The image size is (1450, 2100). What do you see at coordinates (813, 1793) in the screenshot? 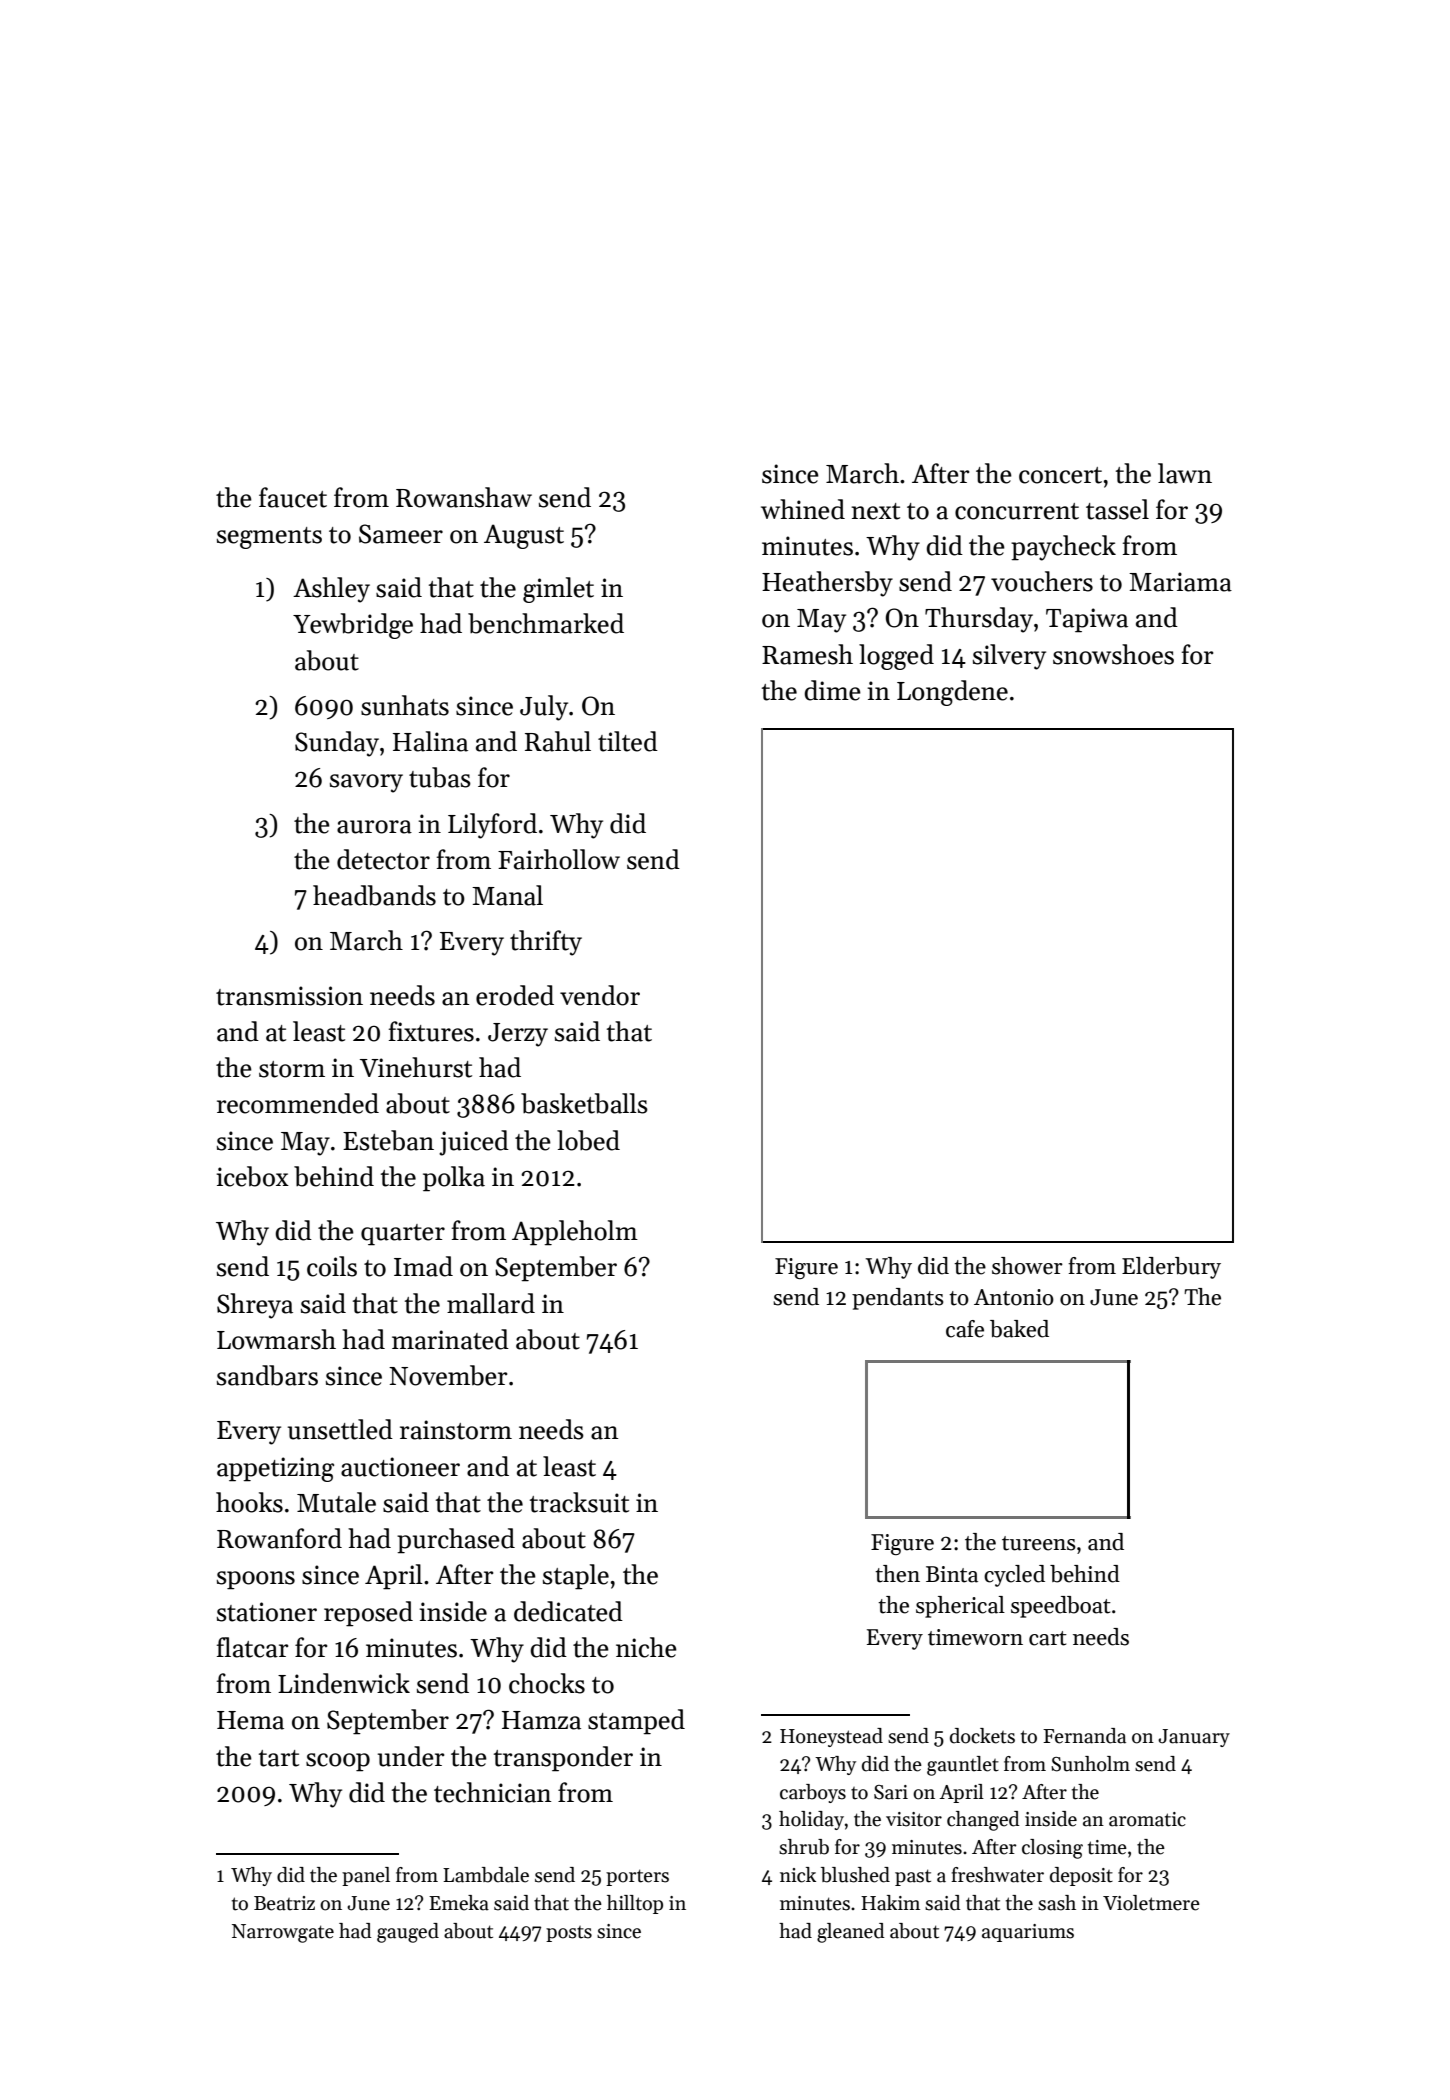
I see `carboys` at bounding box center [813, 1793].
